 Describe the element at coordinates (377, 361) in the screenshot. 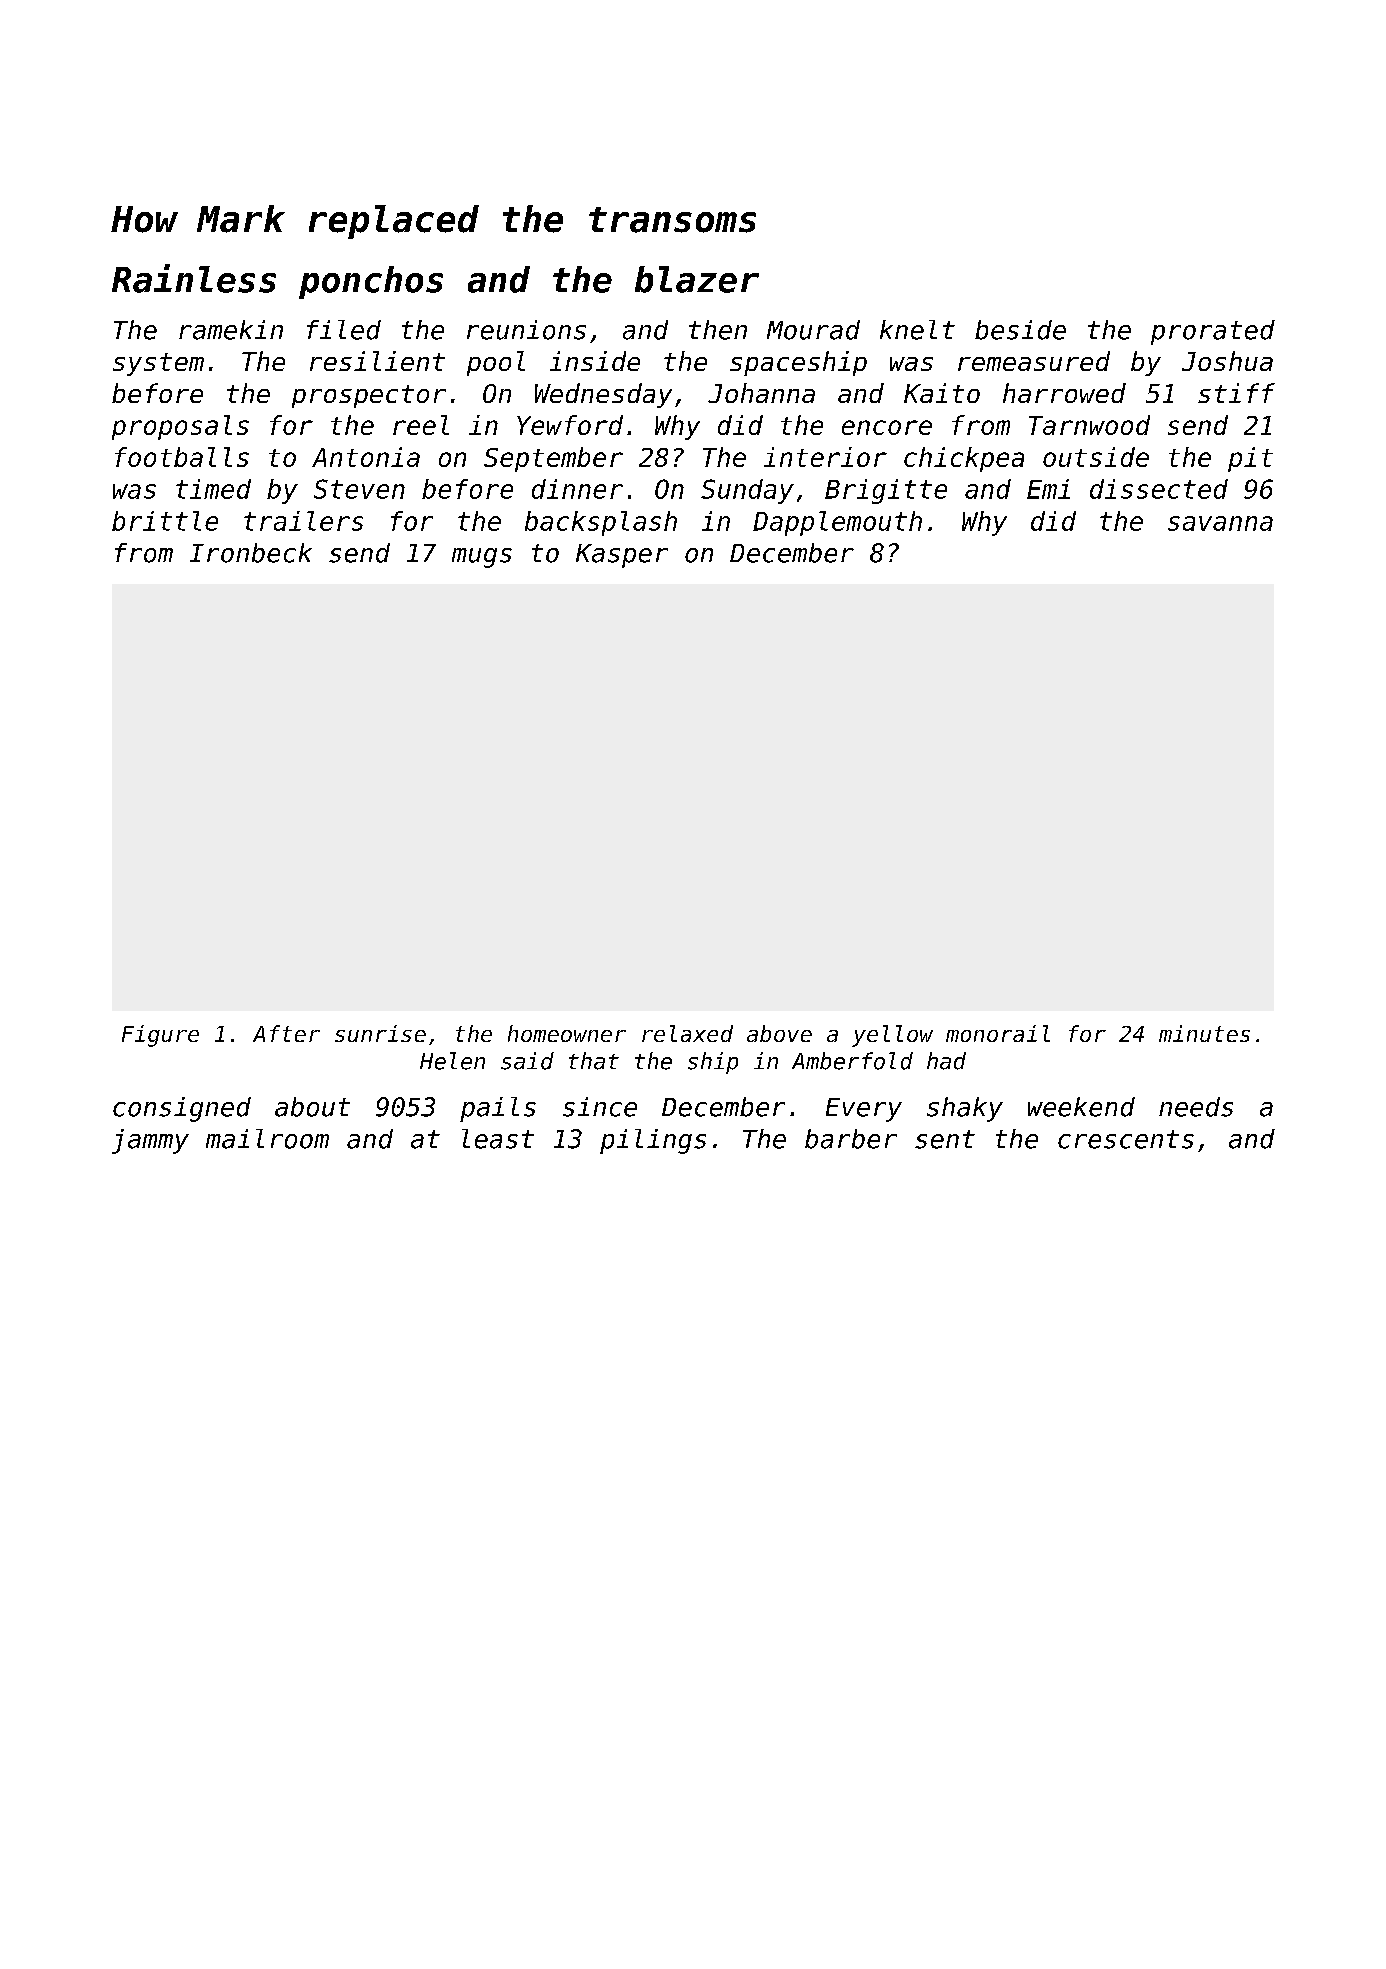

I see `resilient` at that location.
